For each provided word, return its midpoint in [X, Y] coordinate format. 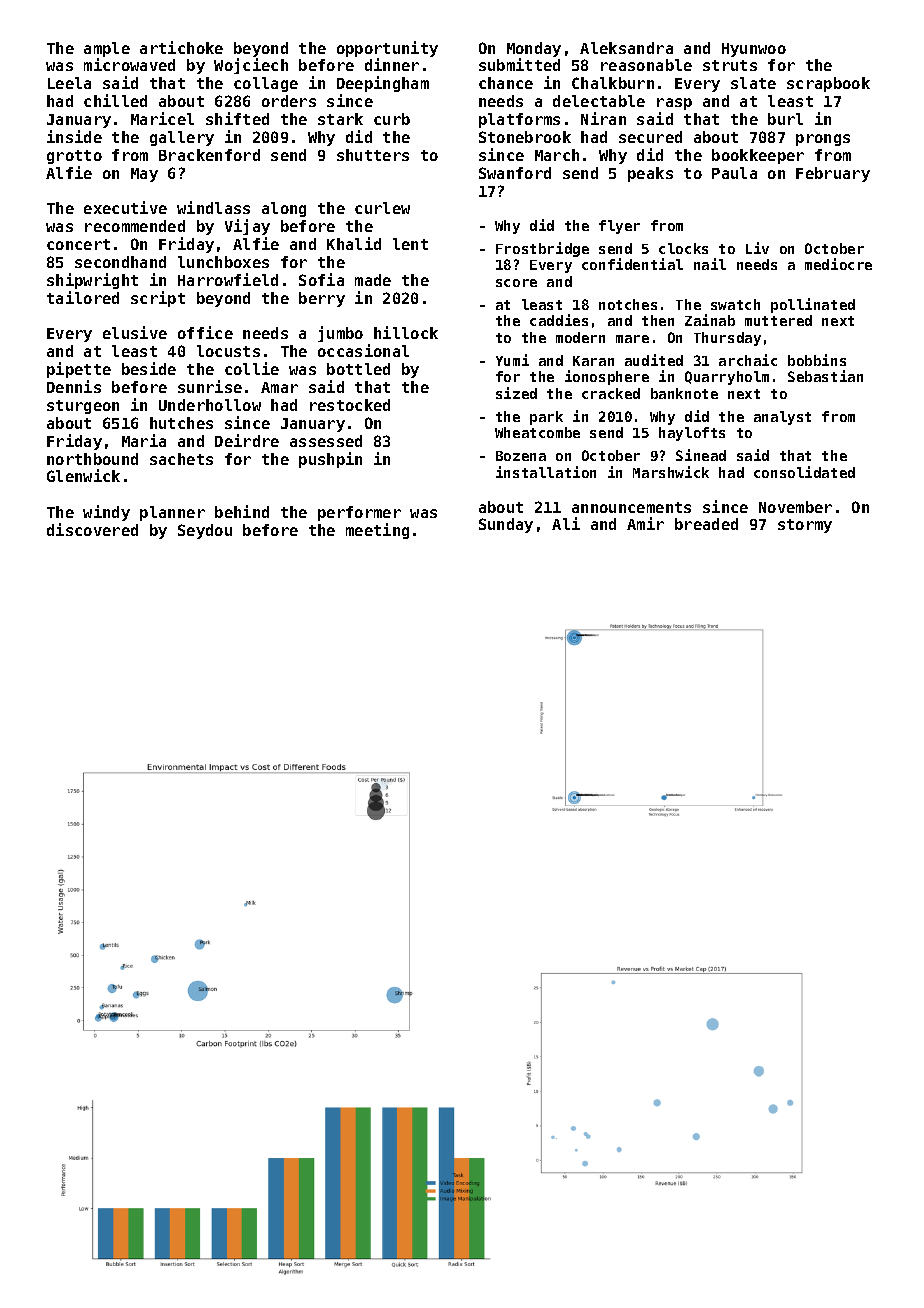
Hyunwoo [754, 50]
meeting [377, 531]
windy [106, 513]
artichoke [181, 47]
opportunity [387, 49]
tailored [83, 297]
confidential [632, 264]
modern [580, 337]
